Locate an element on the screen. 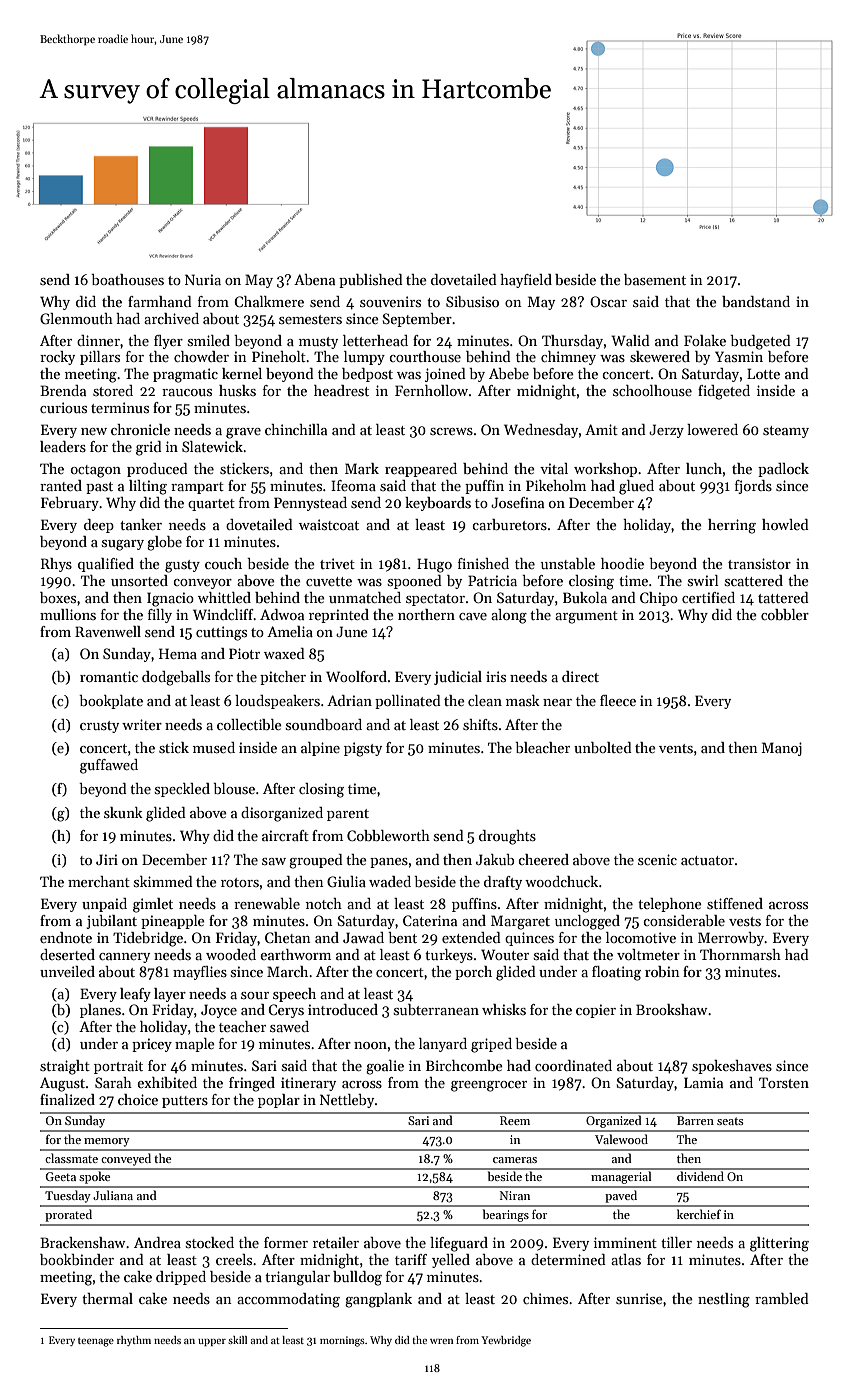 This screenshot has width=849, height=1400. cave is located at coordinates (473, 616).
